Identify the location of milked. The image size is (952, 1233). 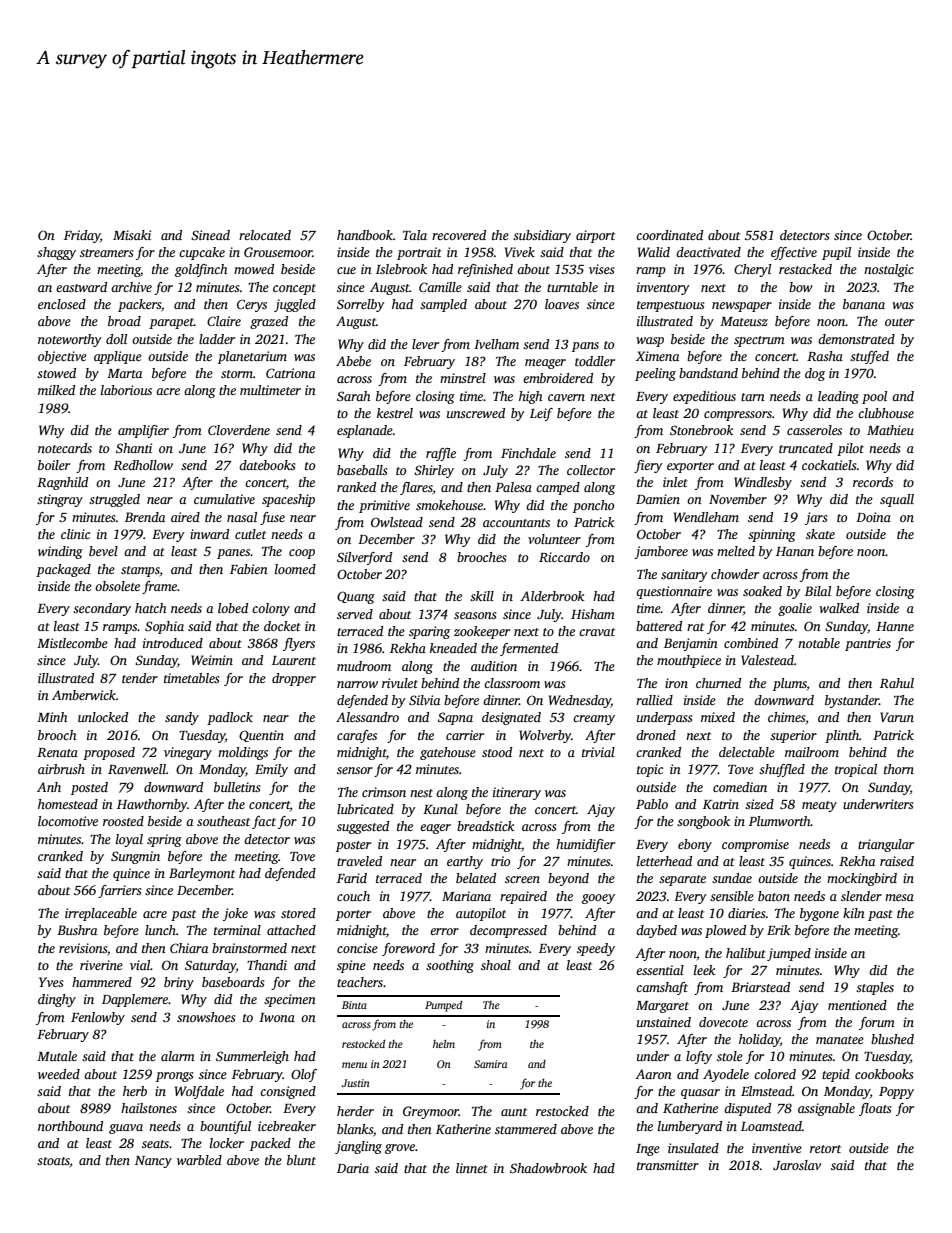
(56, 390).
